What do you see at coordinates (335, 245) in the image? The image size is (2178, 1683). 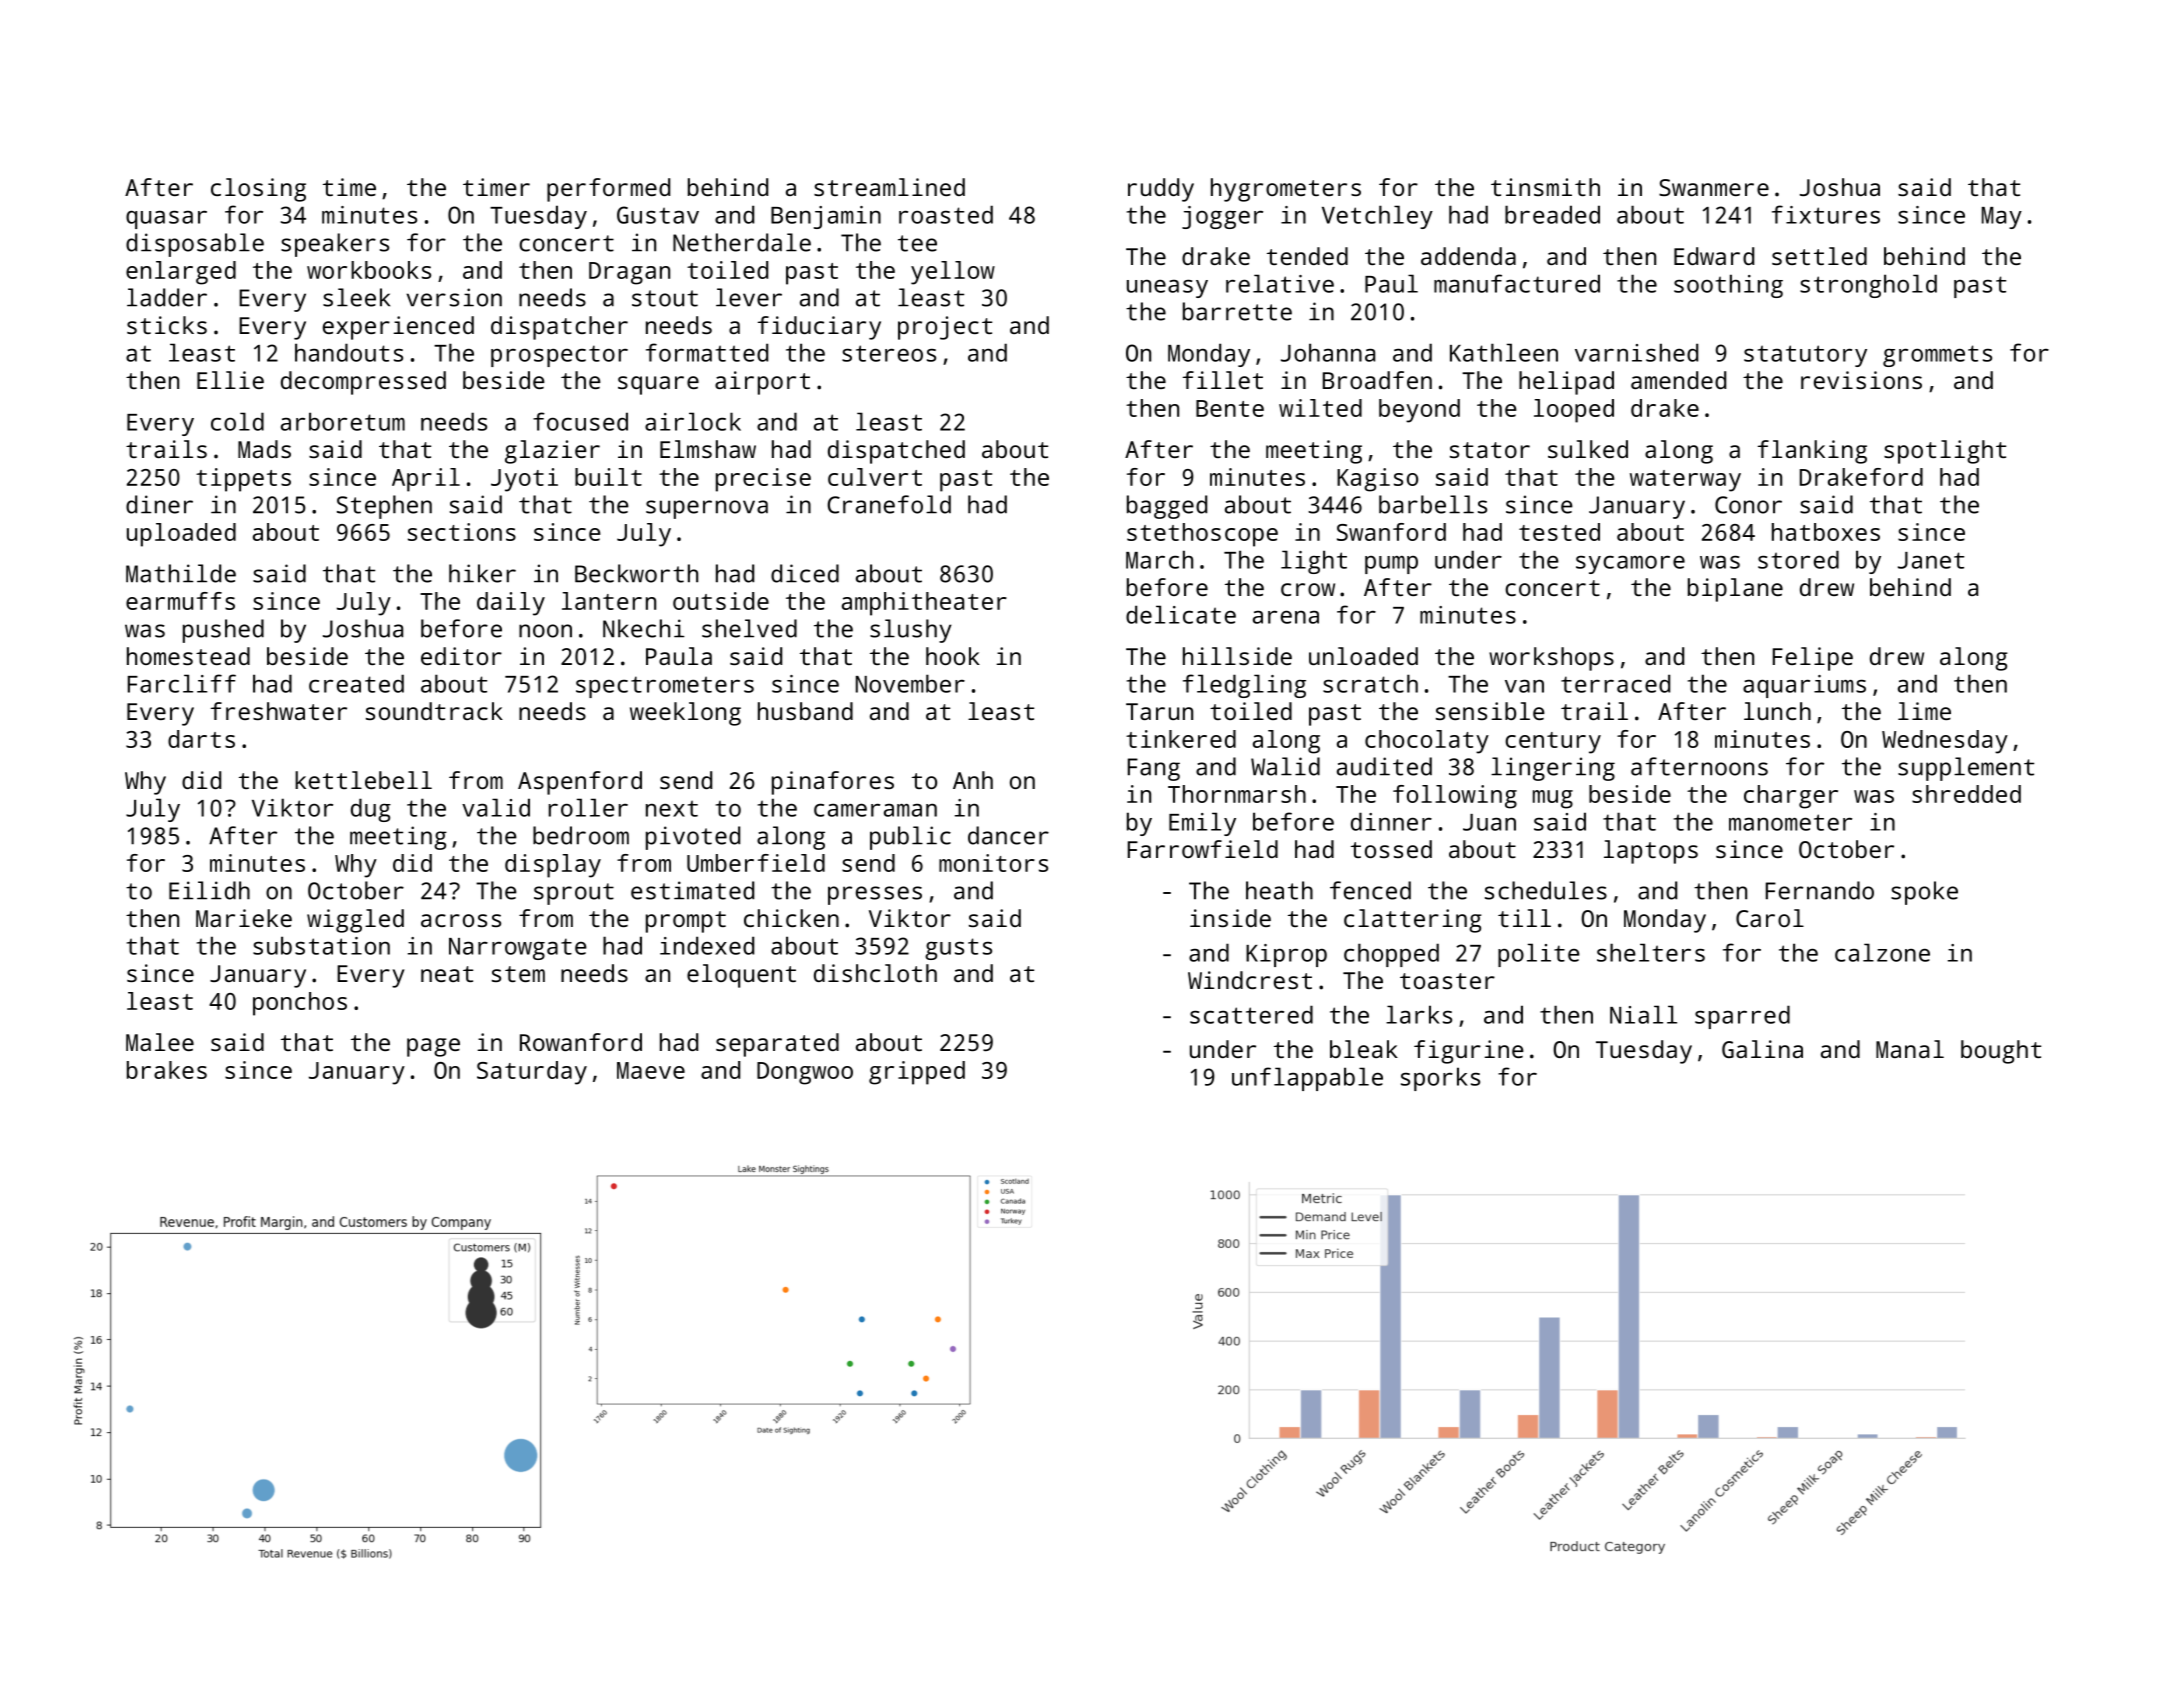 I see `speakers` at bounding box center [335, 245].
